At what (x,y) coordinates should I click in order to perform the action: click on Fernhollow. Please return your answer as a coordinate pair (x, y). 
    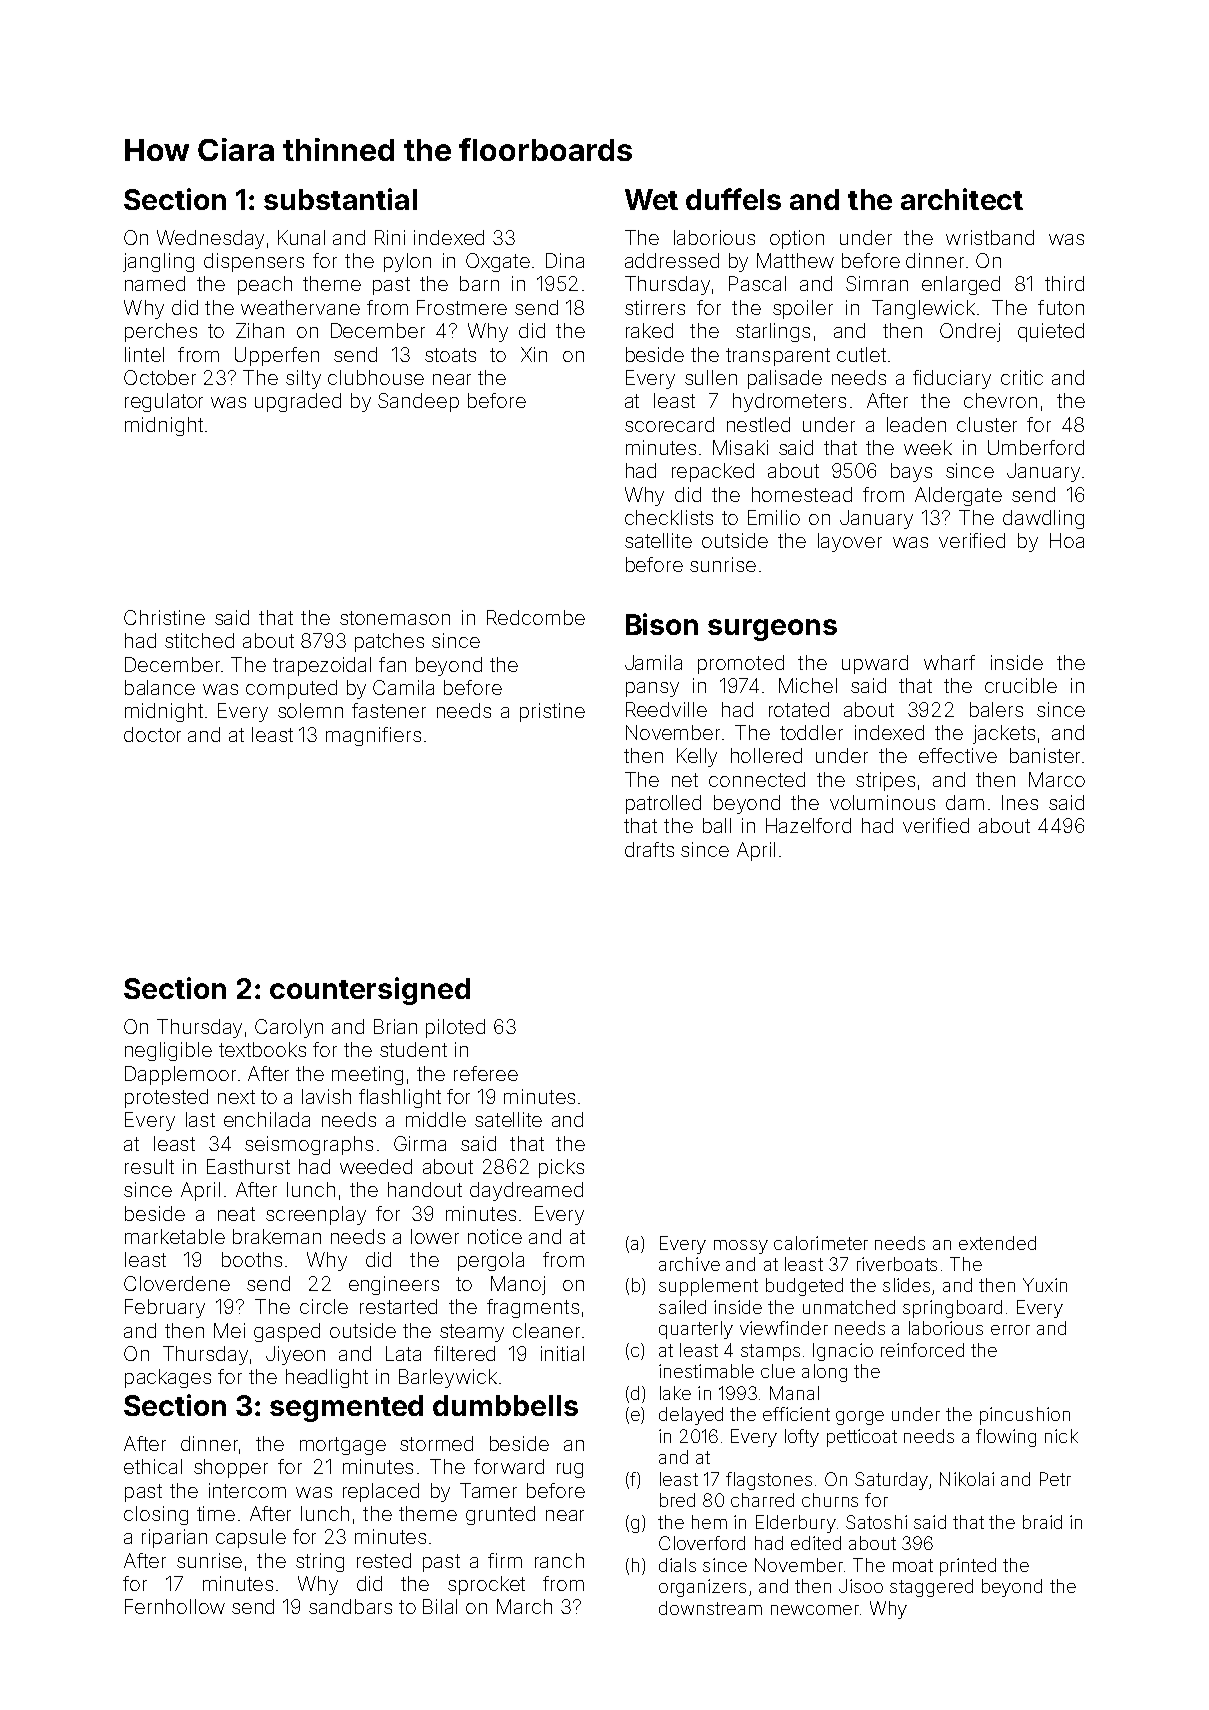
    Looking at the image, I should click on (175, 1606).
